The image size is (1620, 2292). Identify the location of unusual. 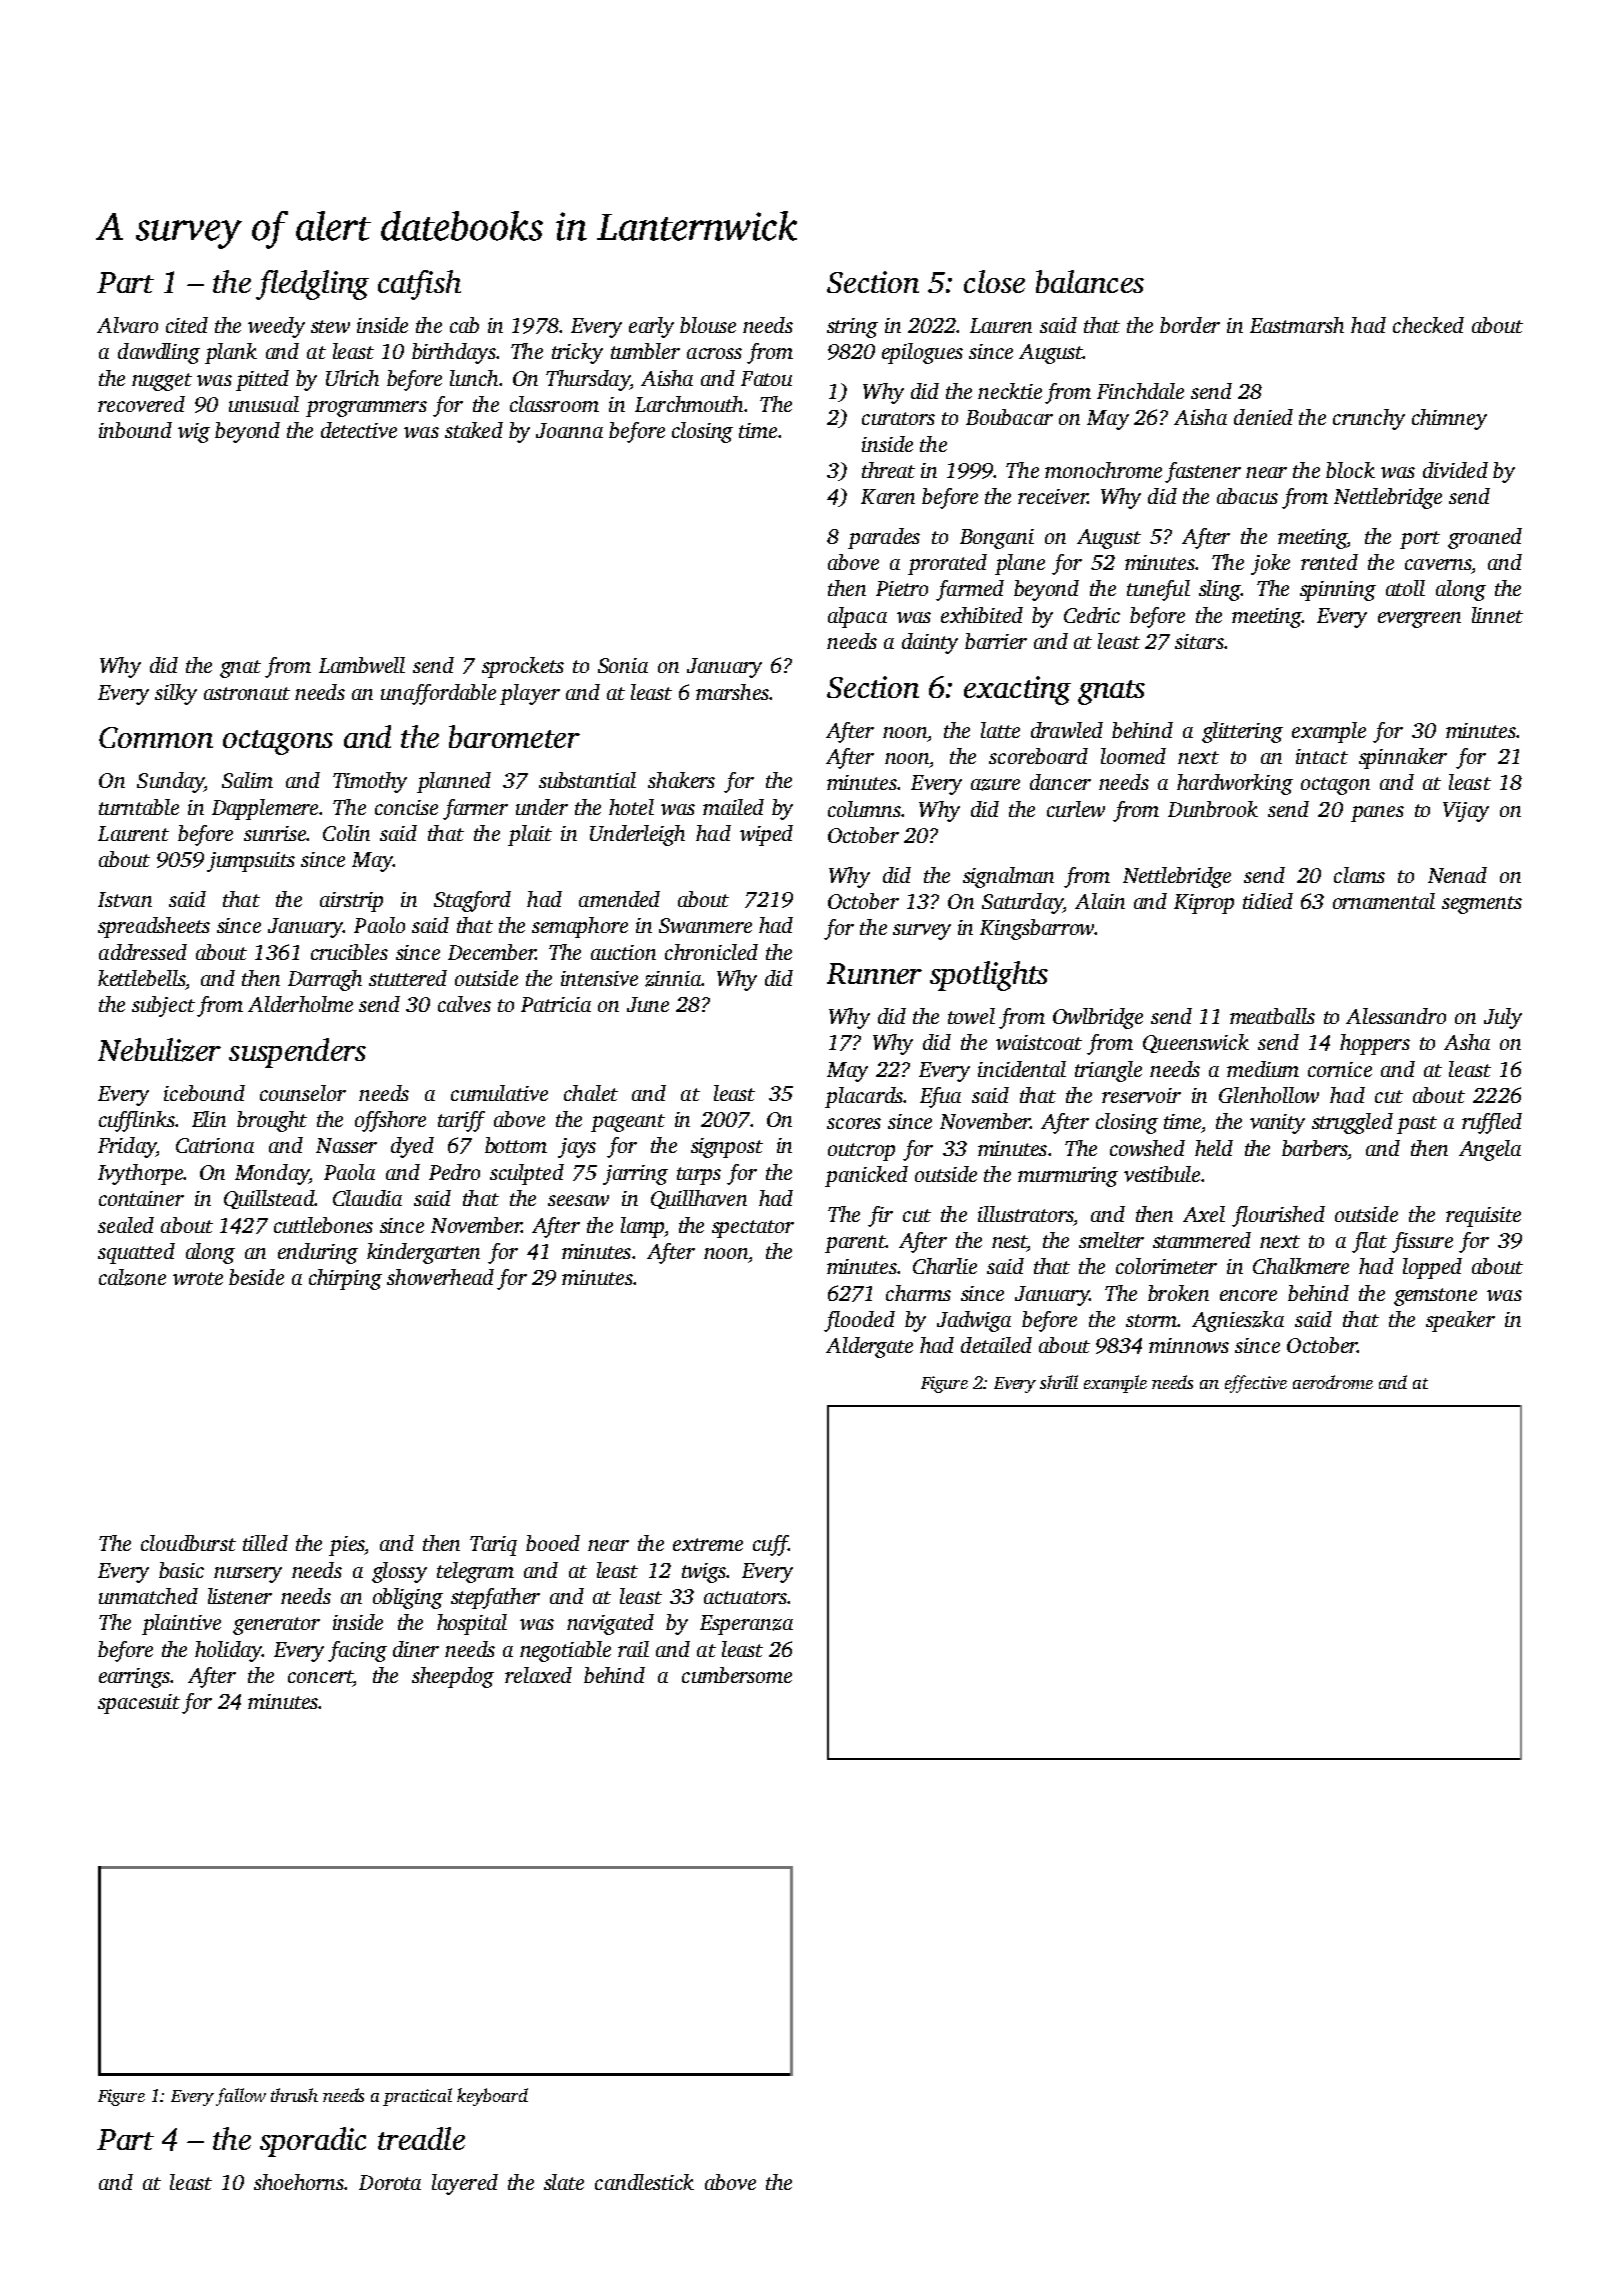
(264, 404).
